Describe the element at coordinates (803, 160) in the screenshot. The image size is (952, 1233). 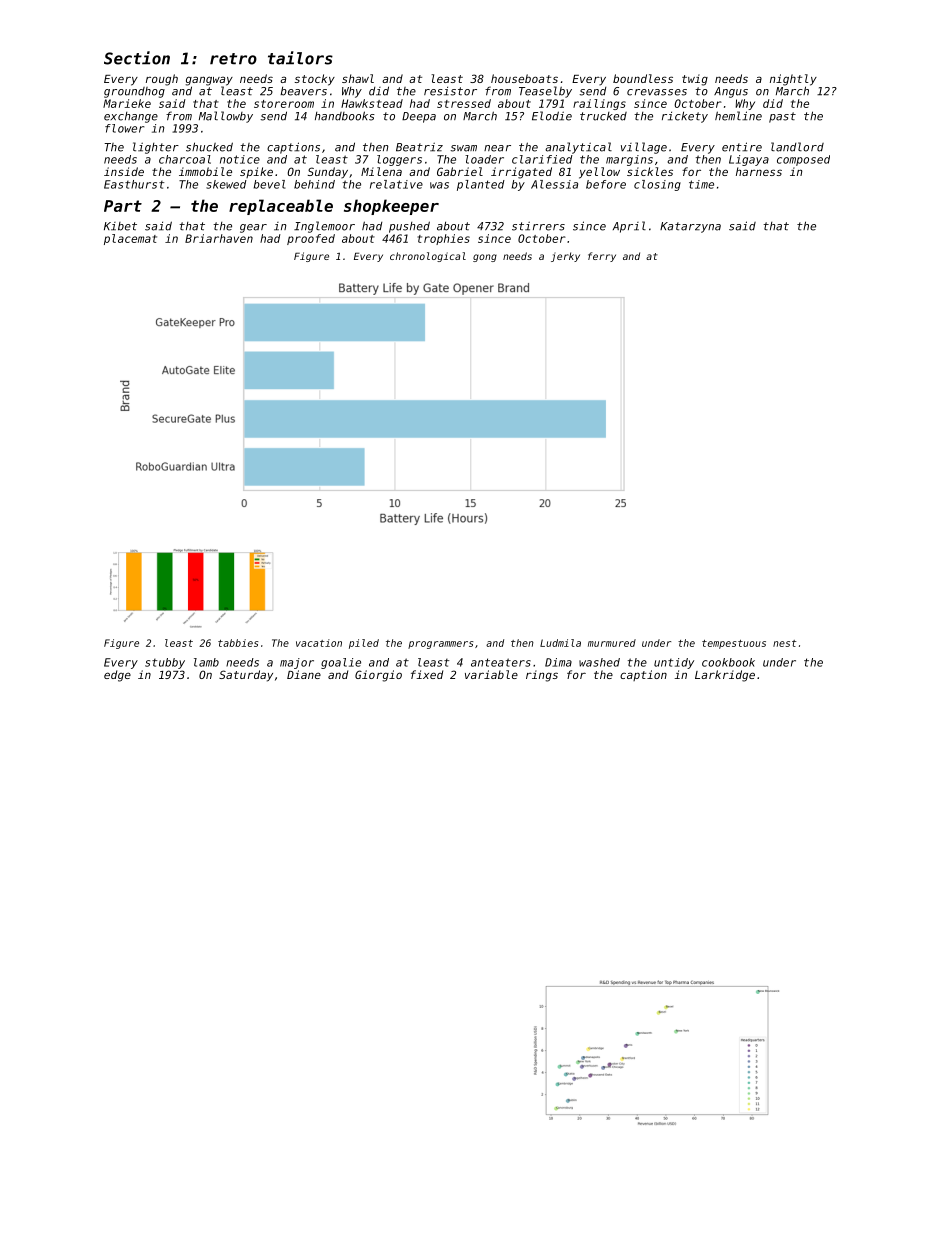
I see `composed` at that location.
